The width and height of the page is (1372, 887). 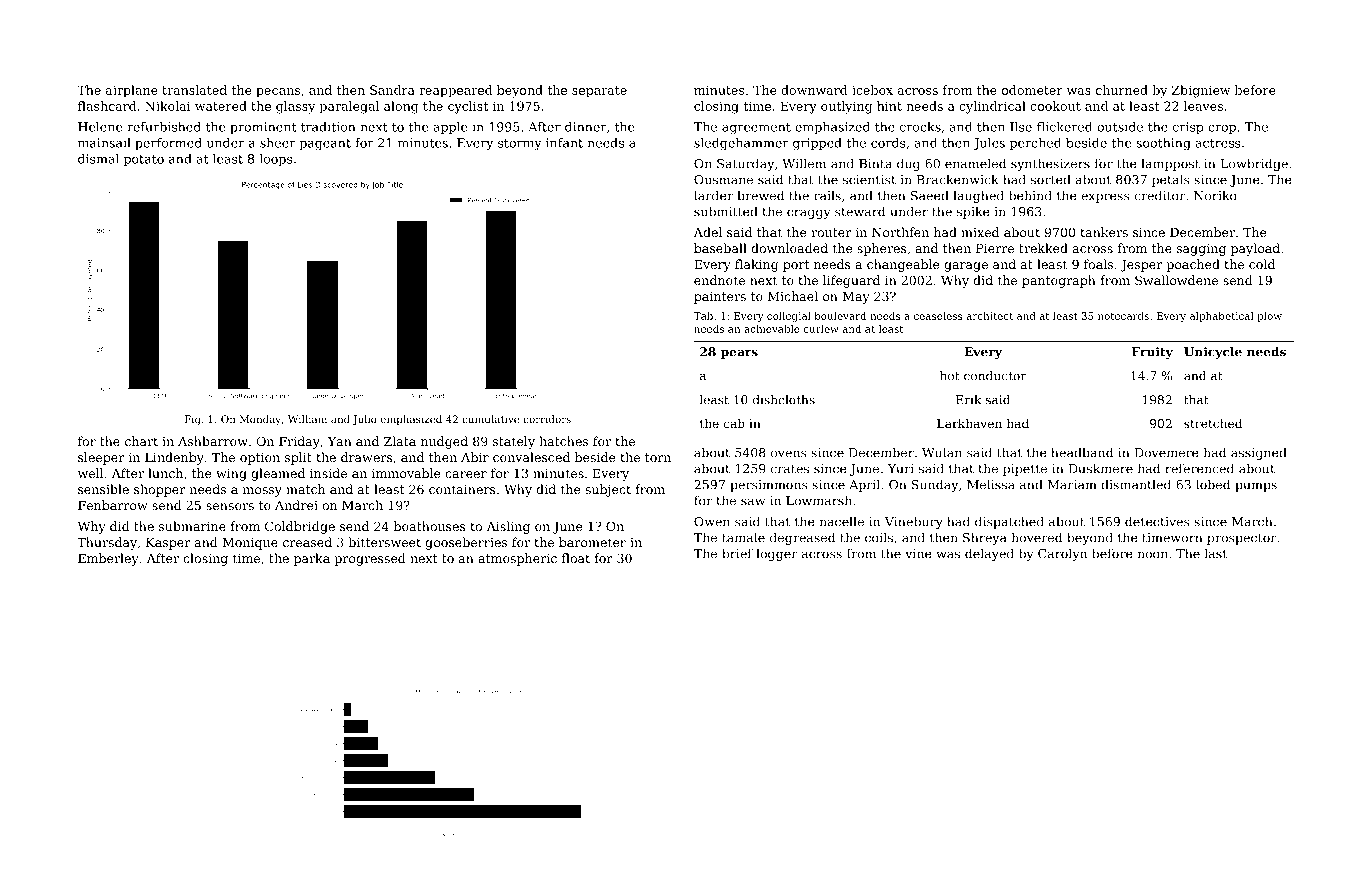 I want to click on float, so click(x=576, y=558).
